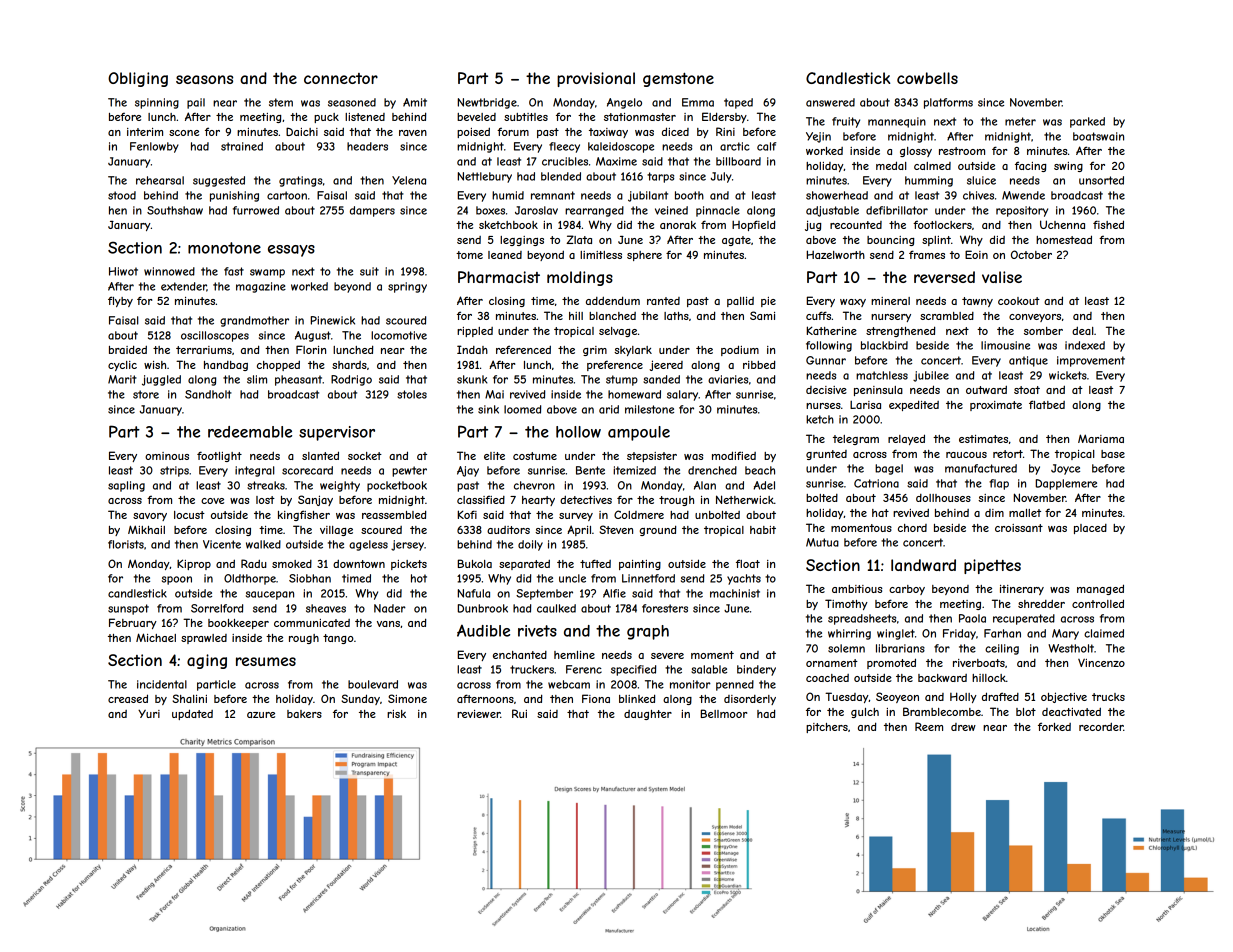 The width and height of the screenshot is (1233, 952). Describe the element at coordinates (261, 715) in the screenshot. I see `azure` at that location.
